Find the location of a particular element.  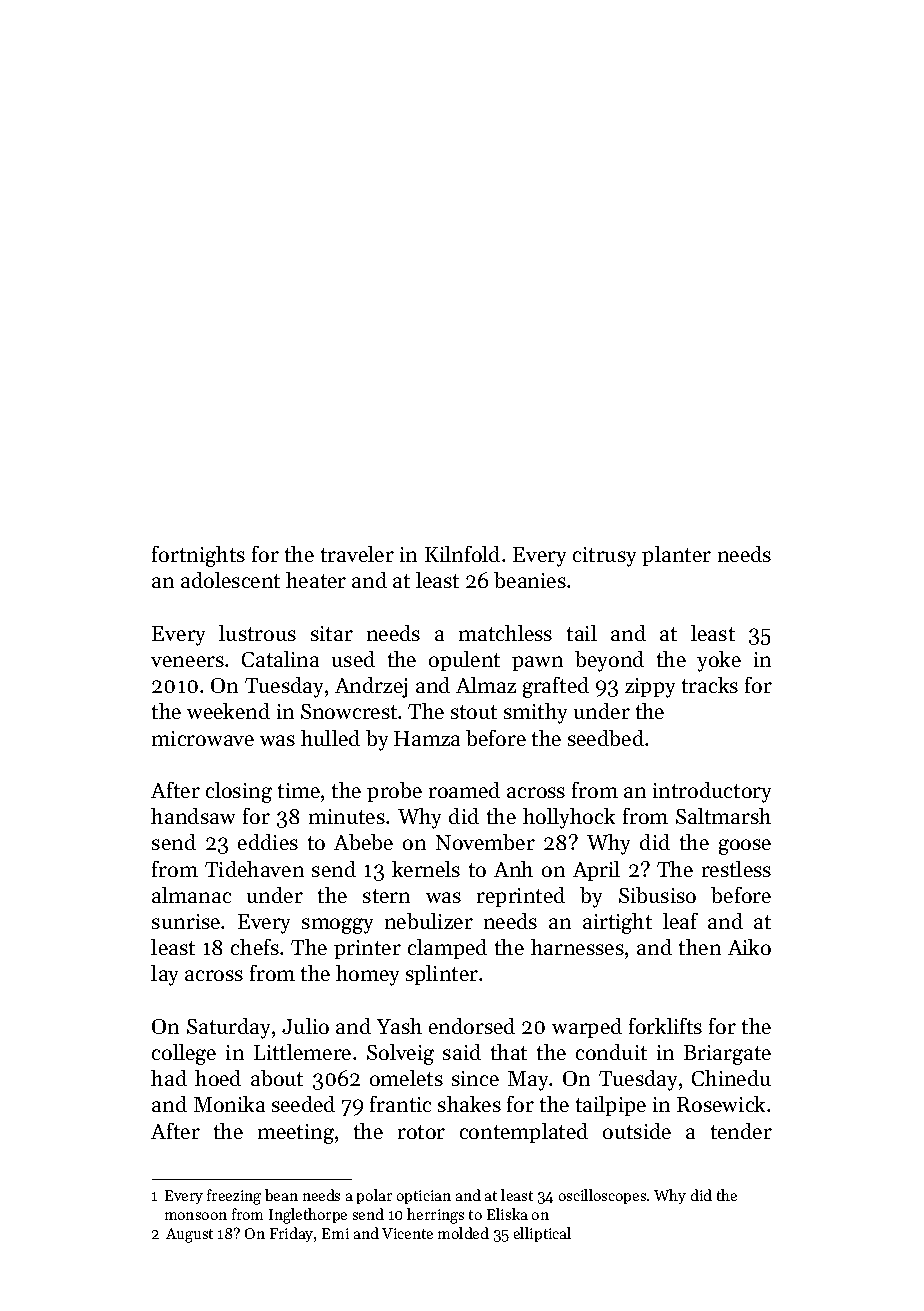

August is located at coordinates (189, 1235).
